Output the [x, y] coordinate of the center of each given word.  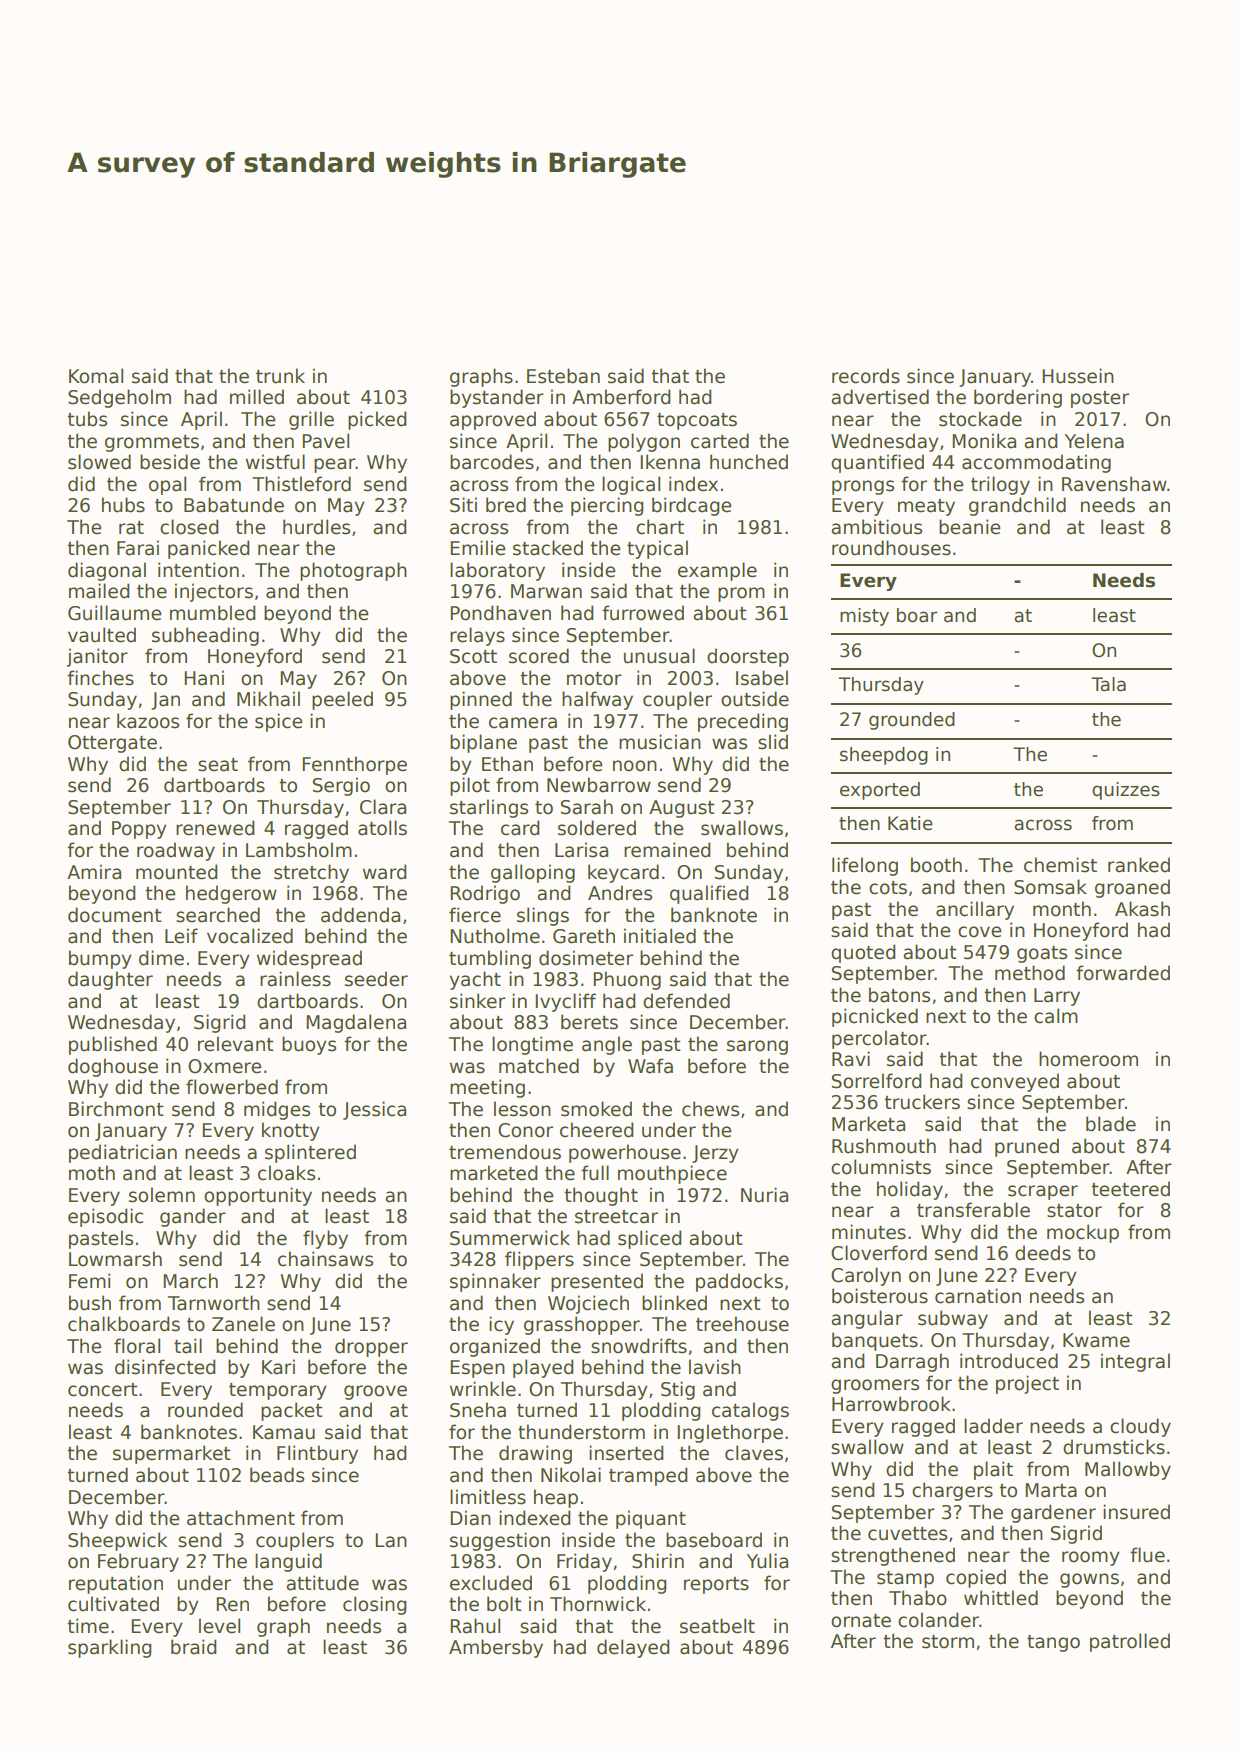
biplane [483, 743]
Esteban [563, 376]
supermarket [172, 1454]
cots [888, 888]
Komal [96, 376]
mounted [177, 872]
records [866, 376]
